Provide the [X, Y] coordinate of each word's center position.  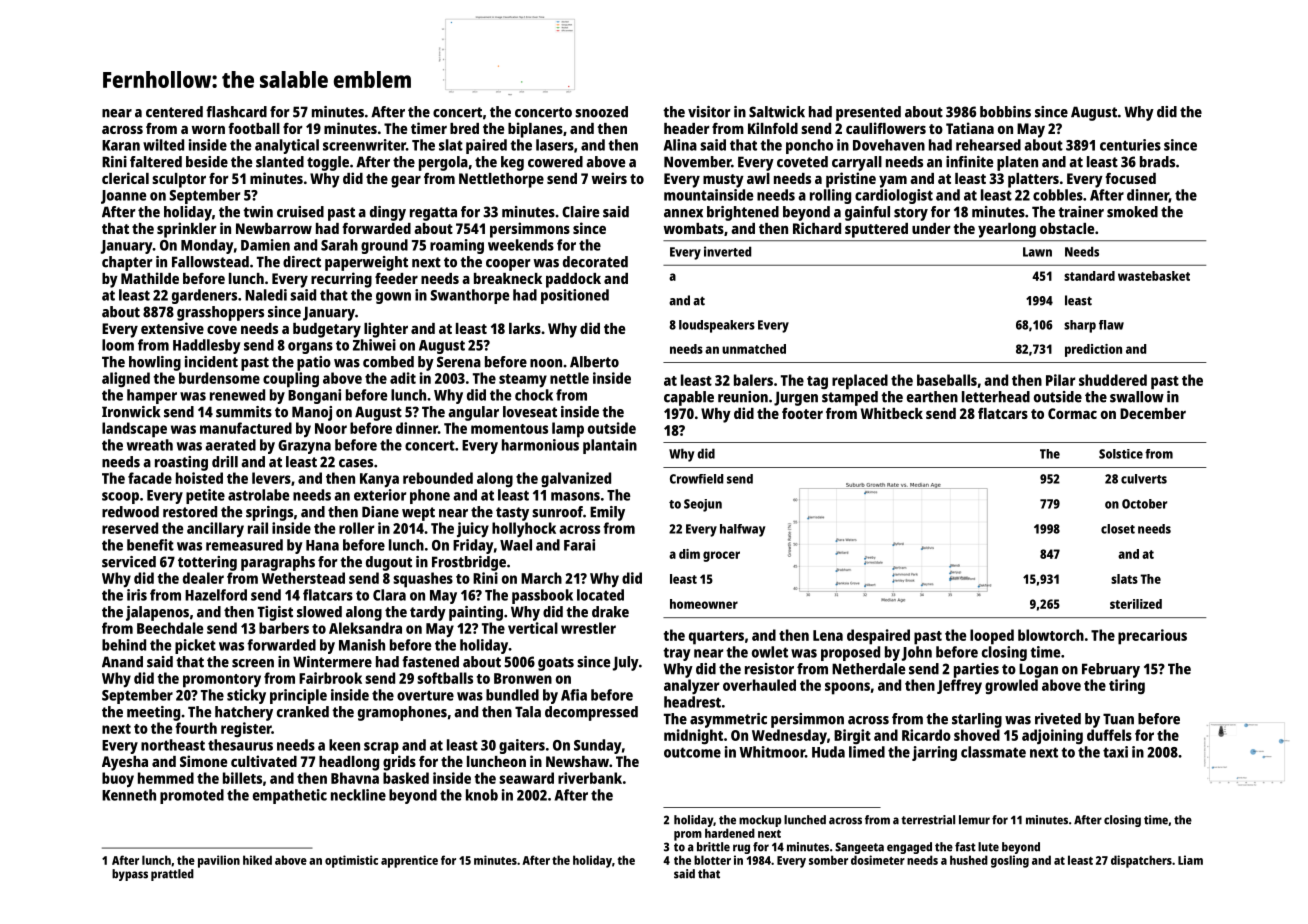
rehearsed [988, 145]
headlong [349, 763]
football [254, 128]
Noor [331, 428]
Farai [579, 545]
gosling [1010, 861]
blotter [712, 860]
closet [1118, 529]
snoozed [601, 112]
